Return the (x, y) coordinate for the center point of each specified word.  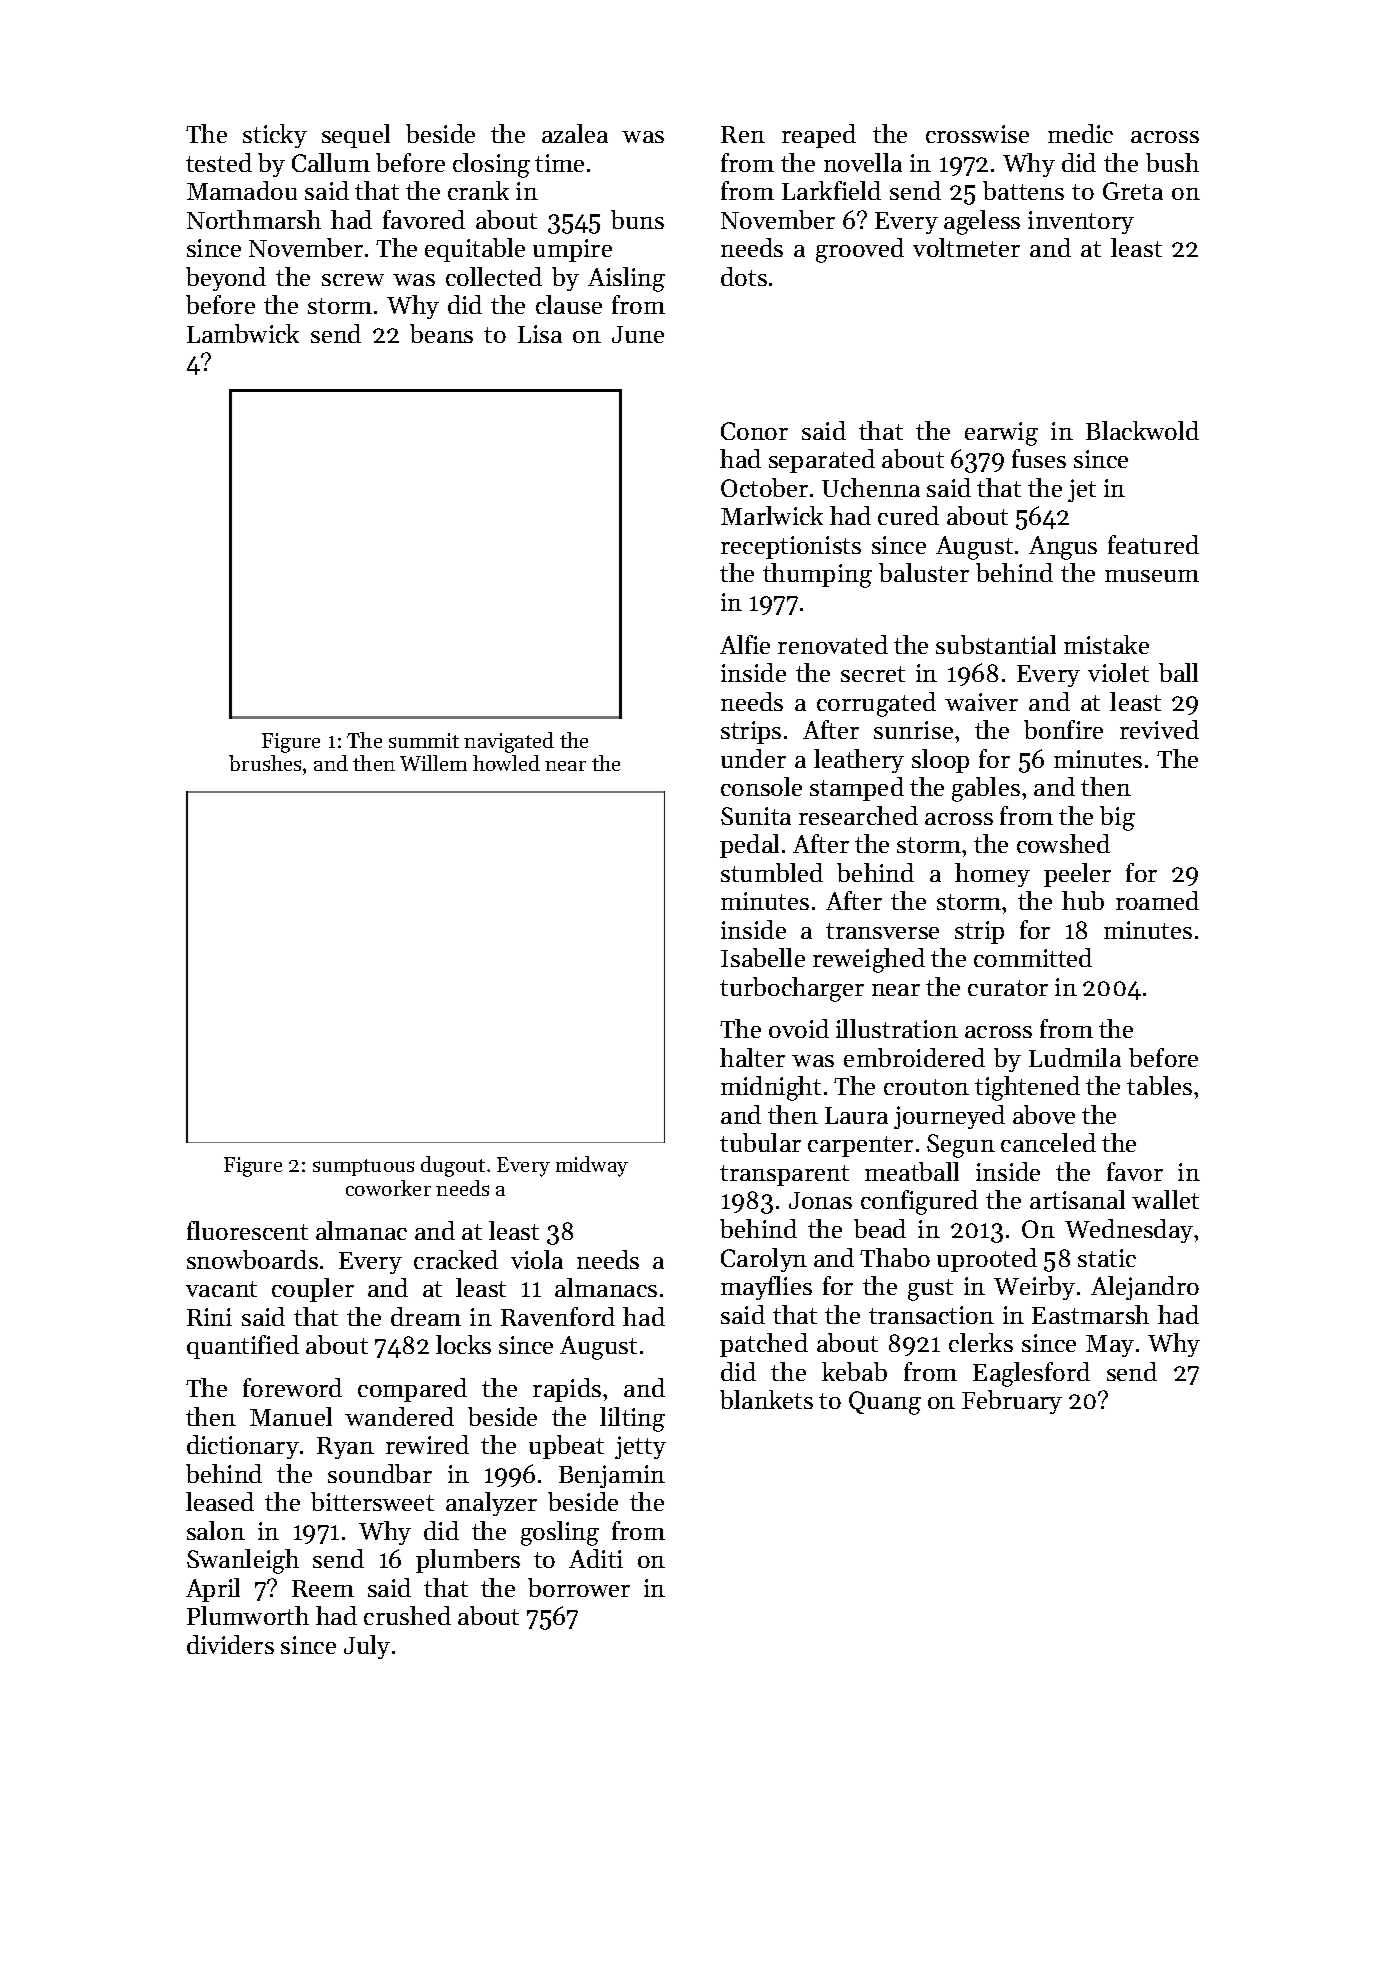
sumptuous (363, 1167)
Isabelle (763, 957)
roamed (1157, 900)
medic (1080, 133)
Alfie (745, 644)
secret (873, 674)
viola (537, 1259)
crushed (407, 1615)
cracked (456, 1259)
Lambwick (243, 333)
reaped (819, 136)
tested (219, 162)
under (753, 758)
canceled (1048, 1142)
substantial (996, 644)
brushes (265, 763)
